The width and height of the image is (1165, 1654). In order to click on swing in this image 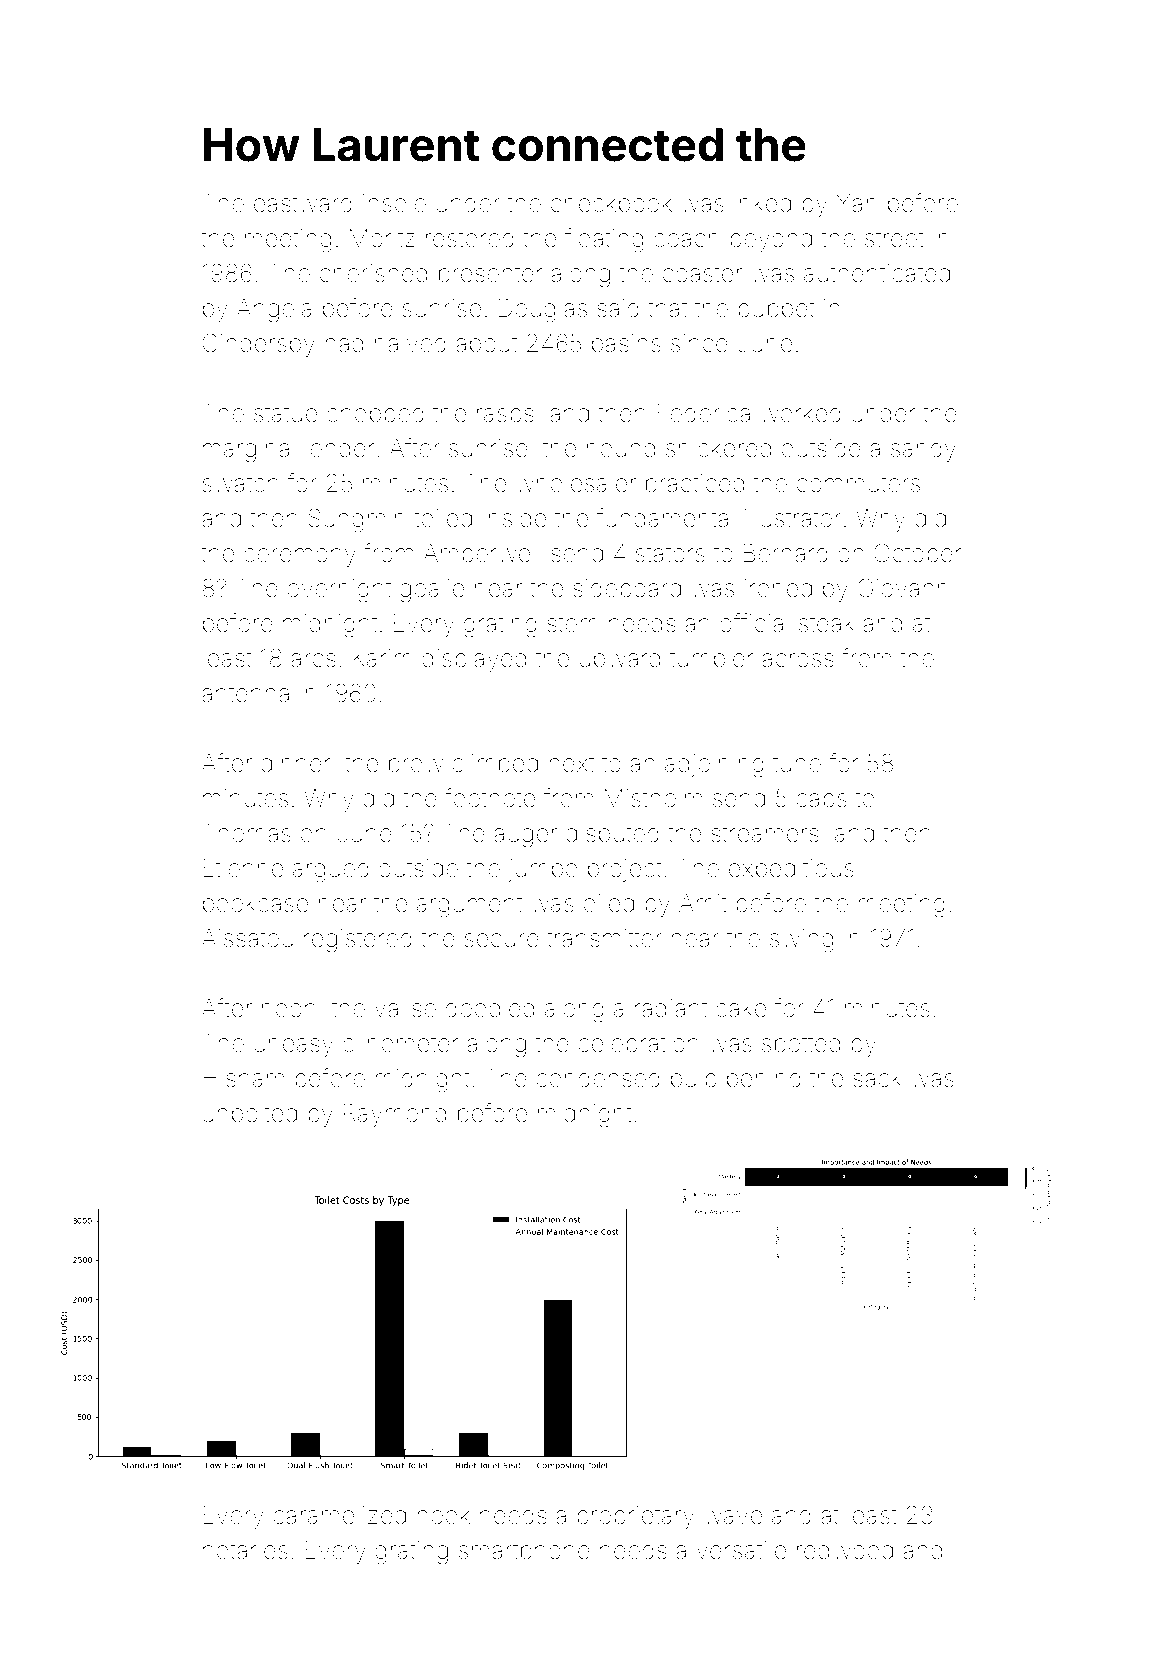, I will do `click(801, 941)`.
